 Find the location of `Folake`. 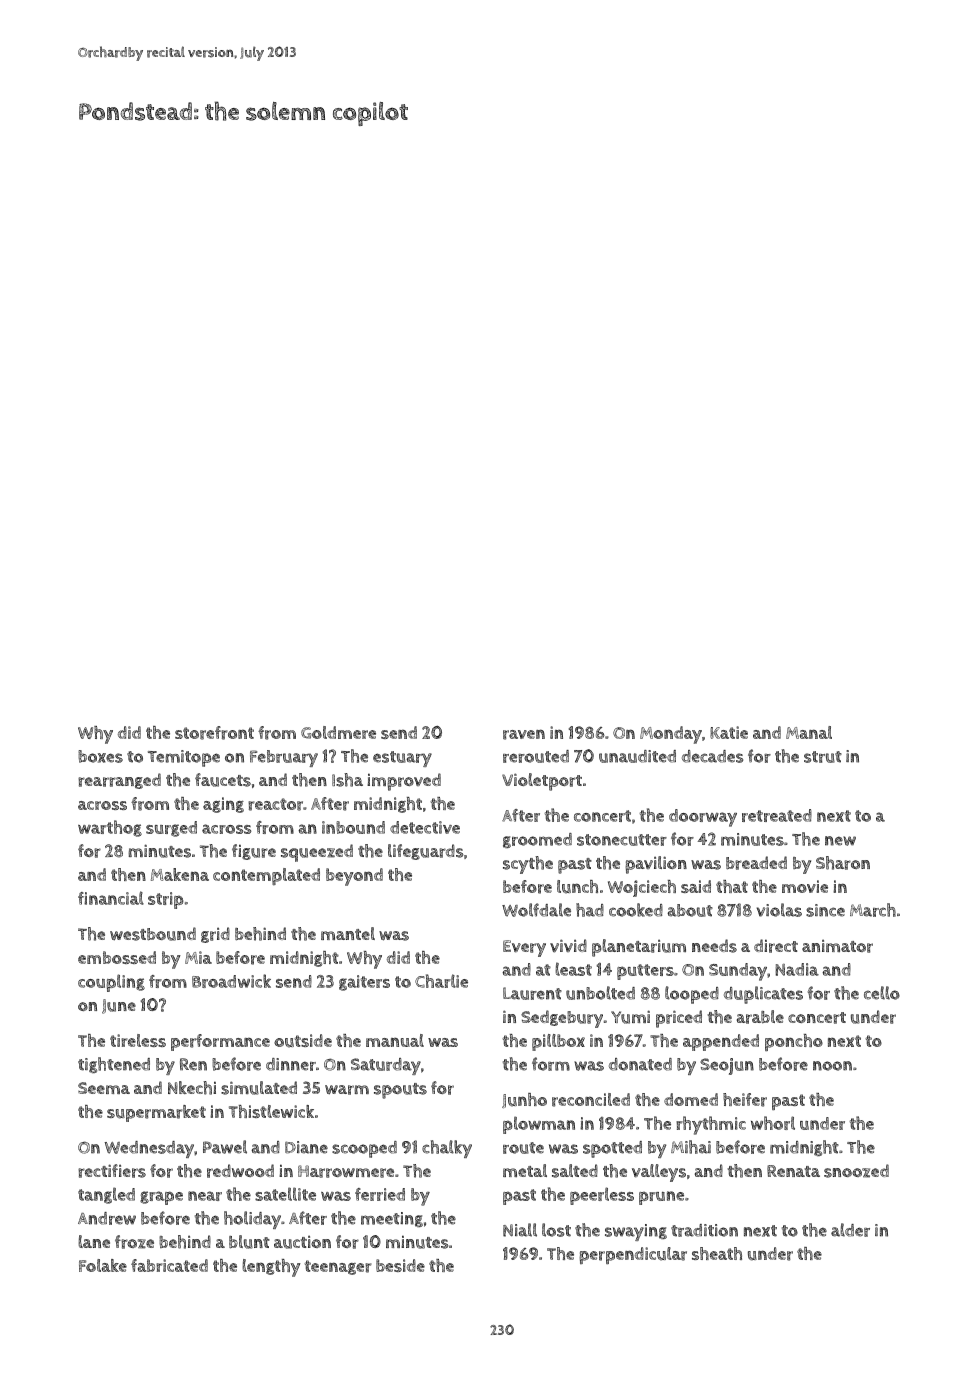

Folake is located at coordinates (103, 1265).
